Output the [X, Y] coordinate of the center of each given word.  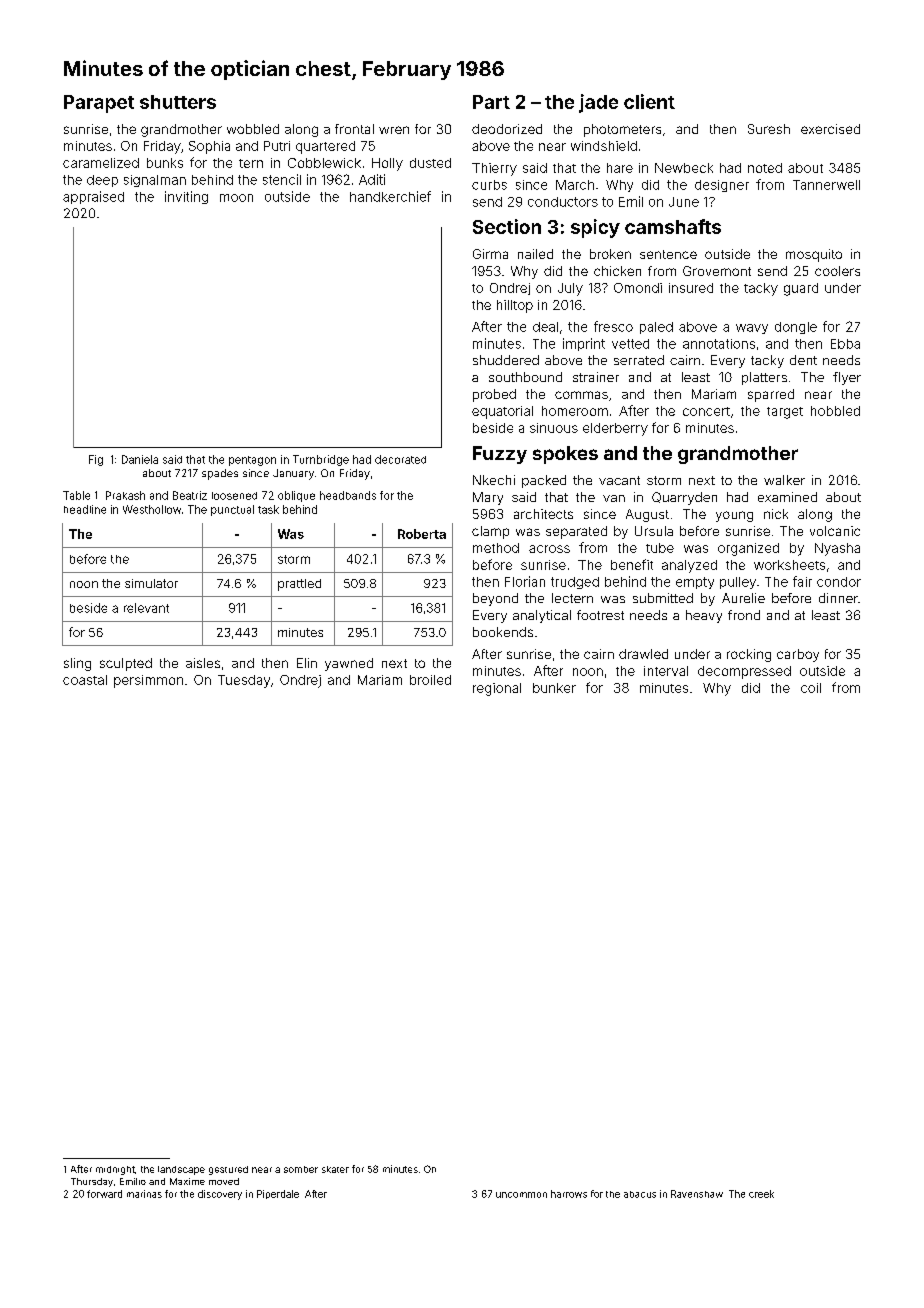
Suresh [769, 129]
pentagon [252, 461]
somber [301, 1169]
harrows [569, 1194]
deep [102, 181]
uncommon [521, 1195]
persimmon [148, 681]
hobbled [835, 411]
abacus [640, 1194]
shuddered [506, 360]
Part [491, 102]
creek [761, 1194]
